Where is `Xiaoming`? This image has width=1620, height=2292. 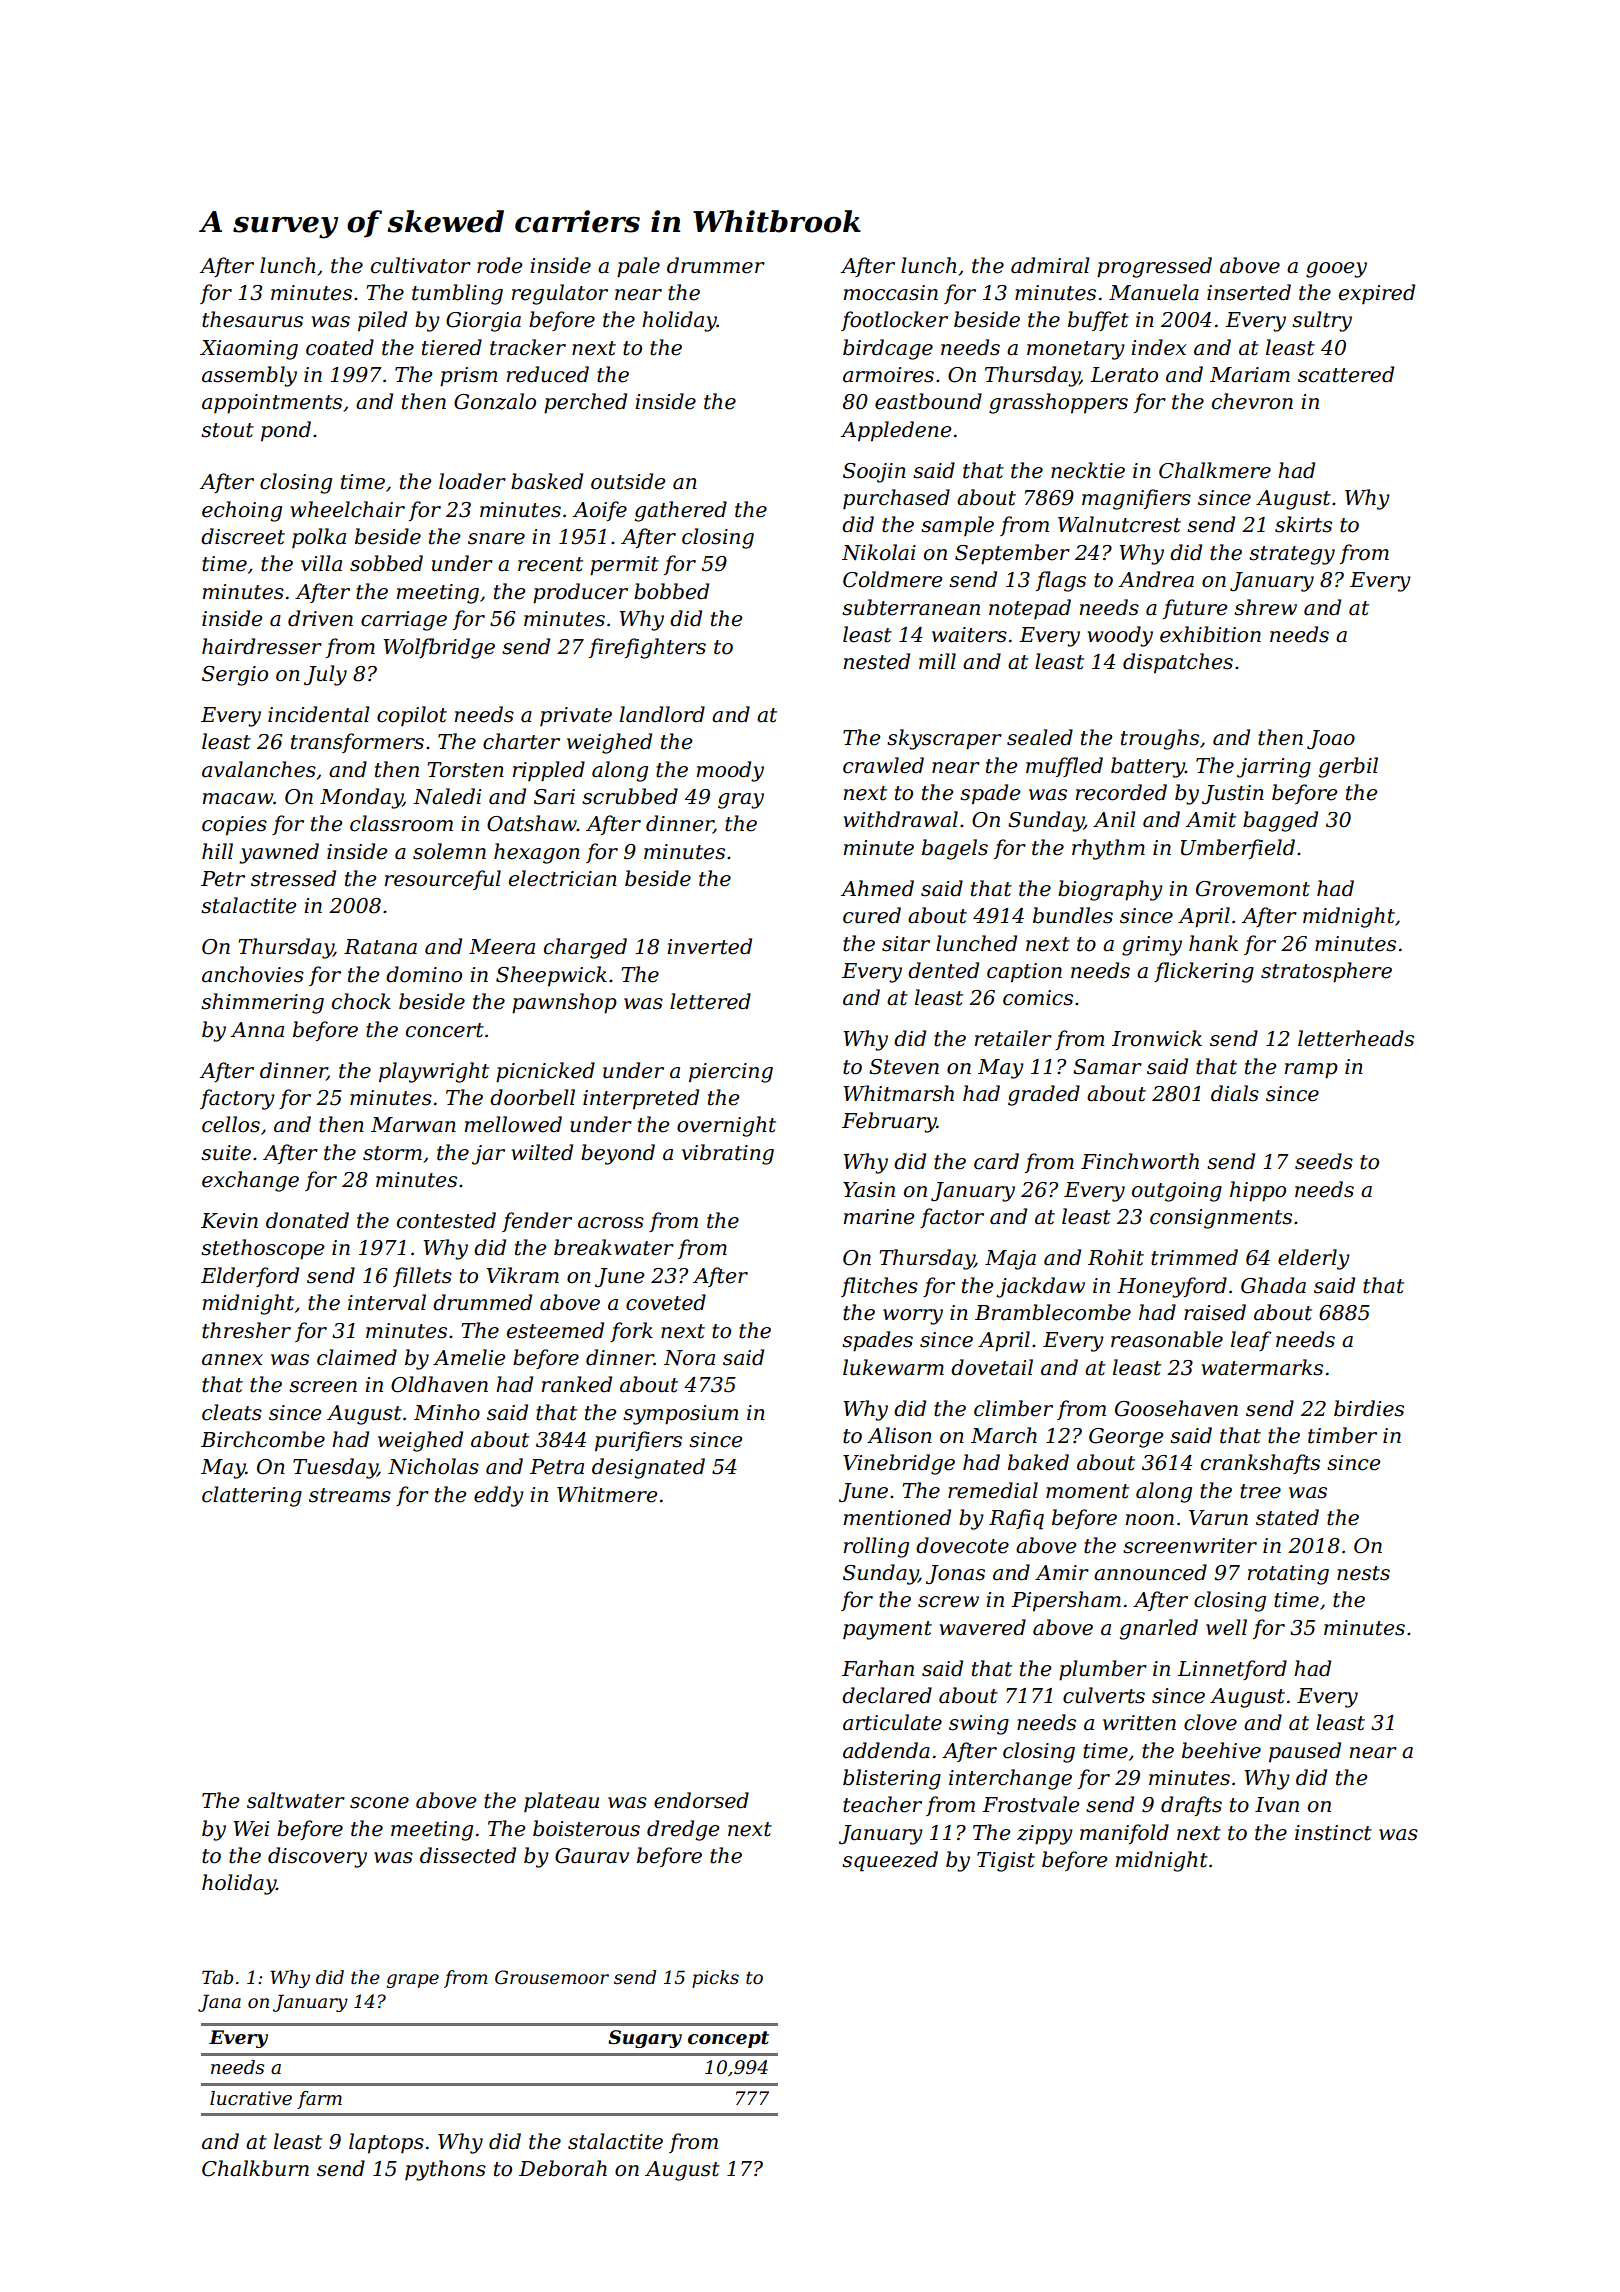
Xiaoming is located at coordinates (249, 350).
